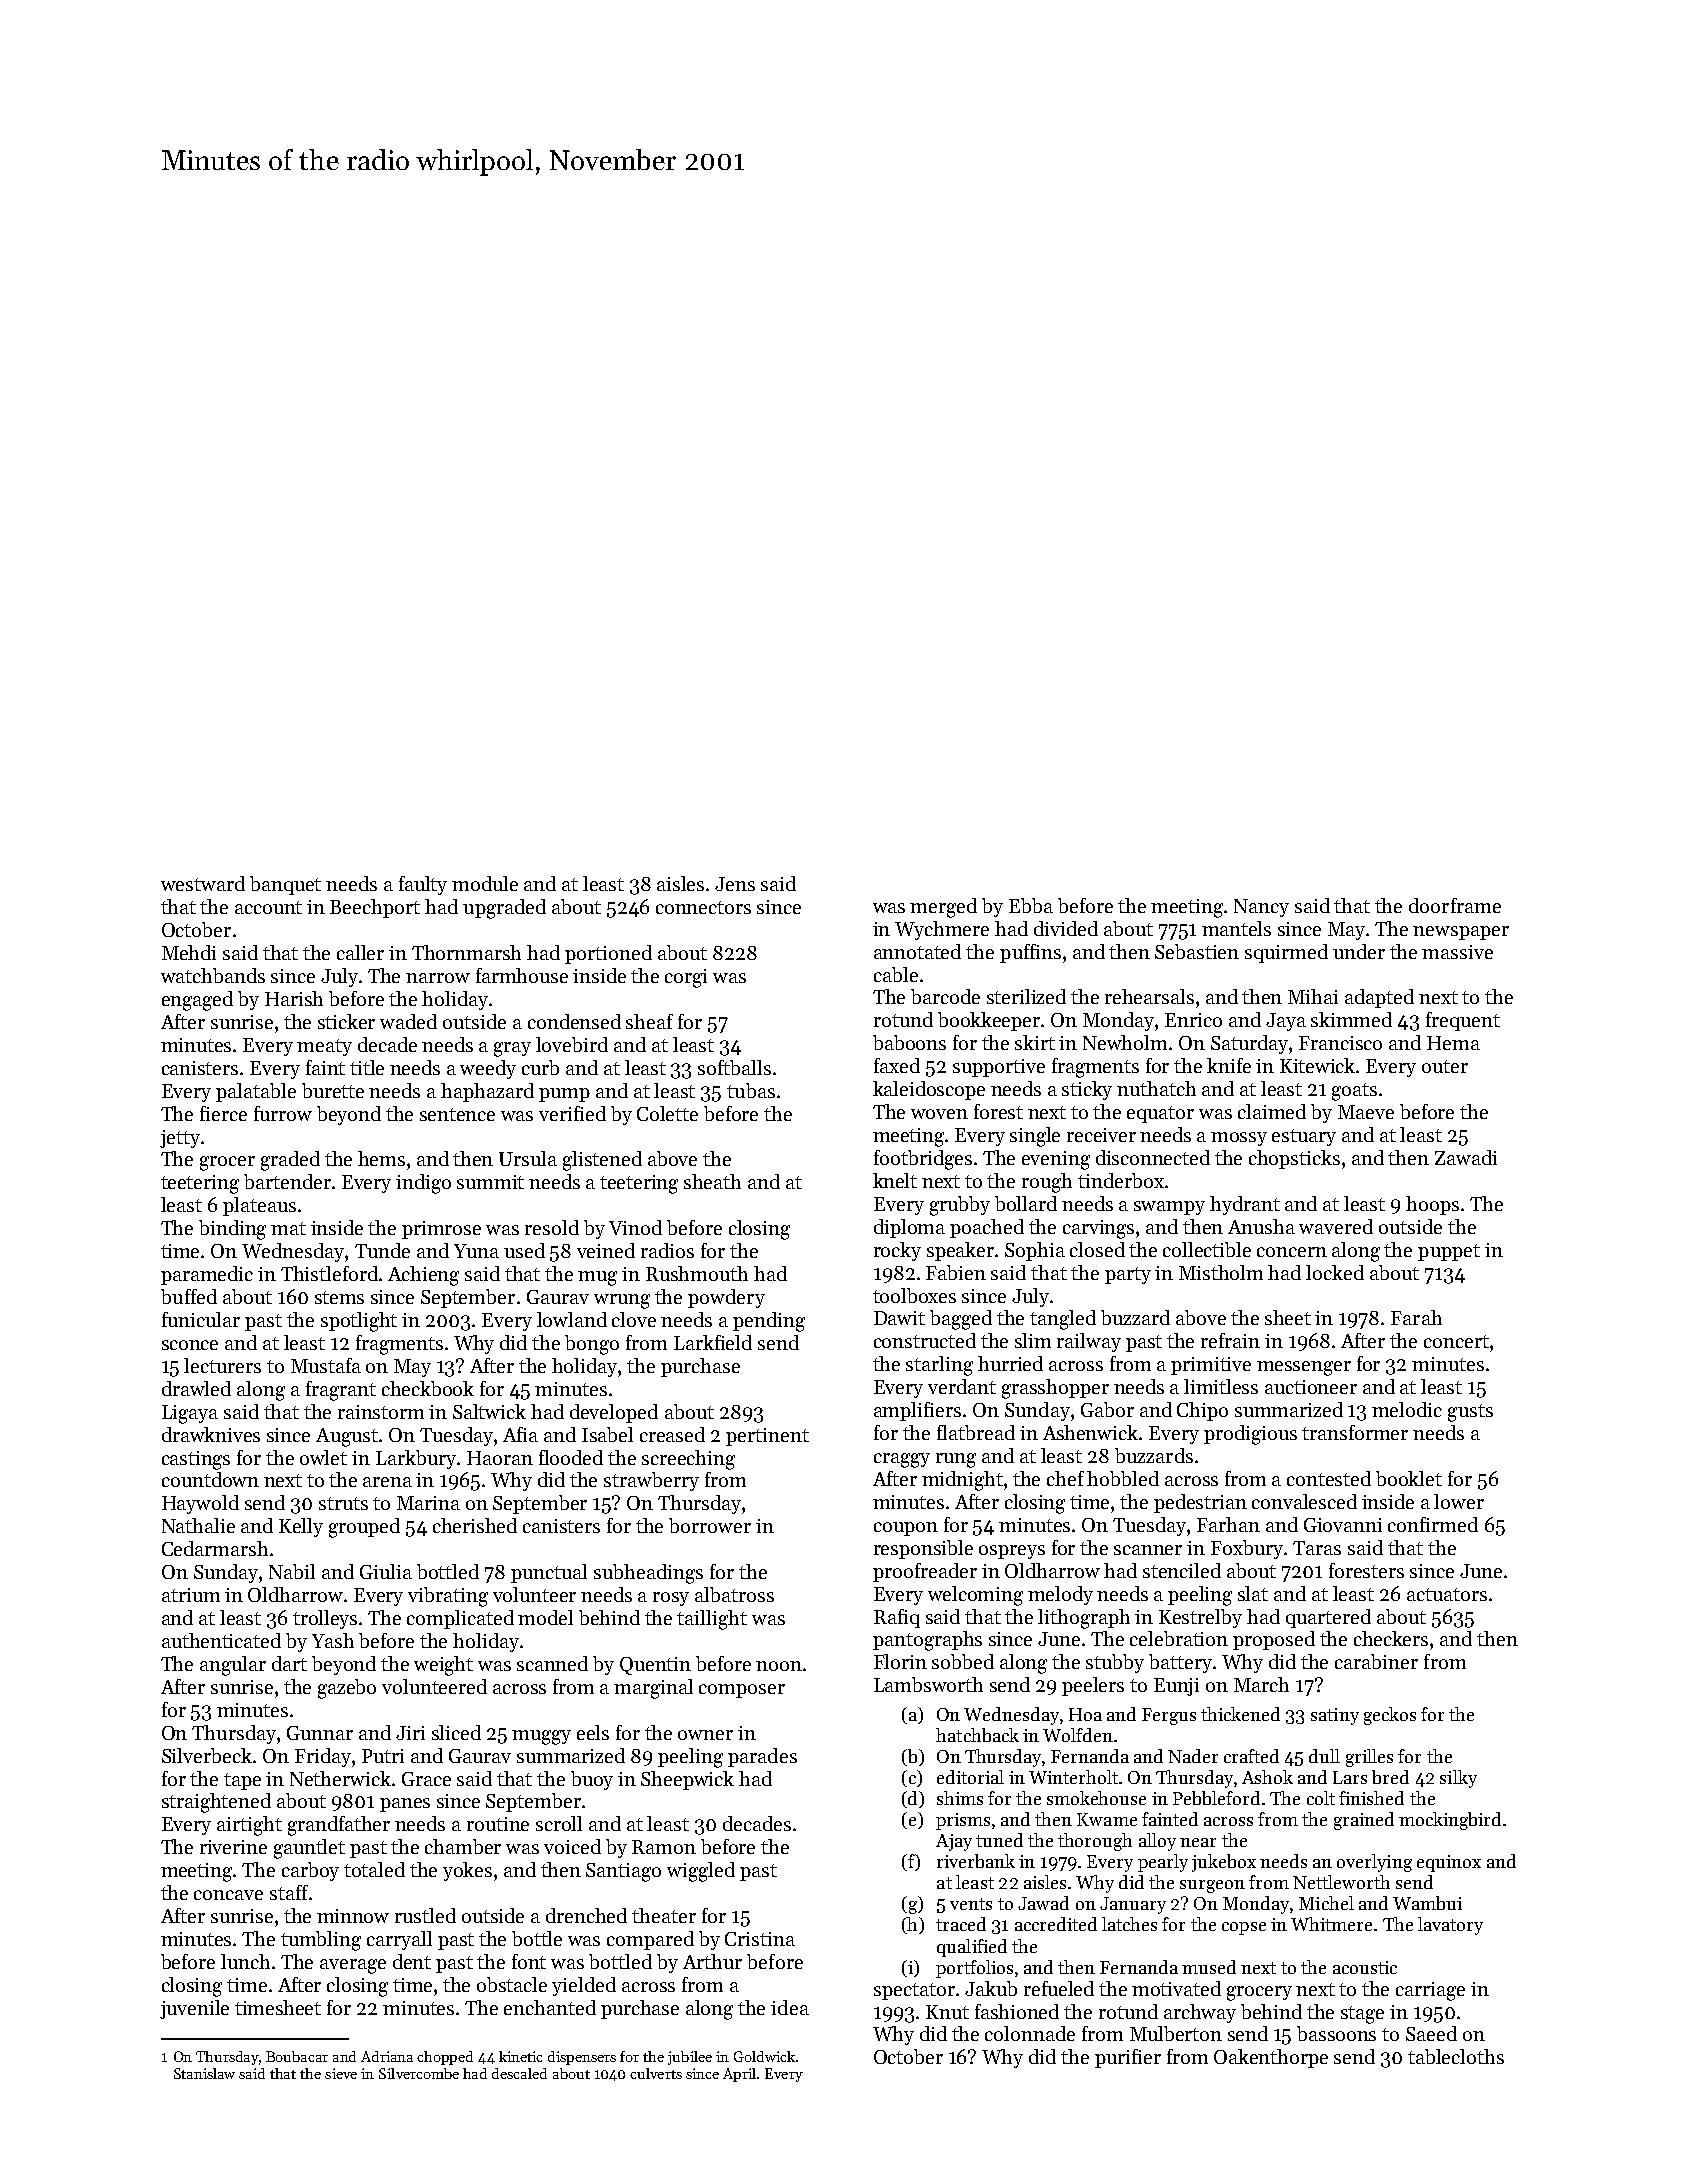  I want to click on swampy, so click(1169, 1208).
